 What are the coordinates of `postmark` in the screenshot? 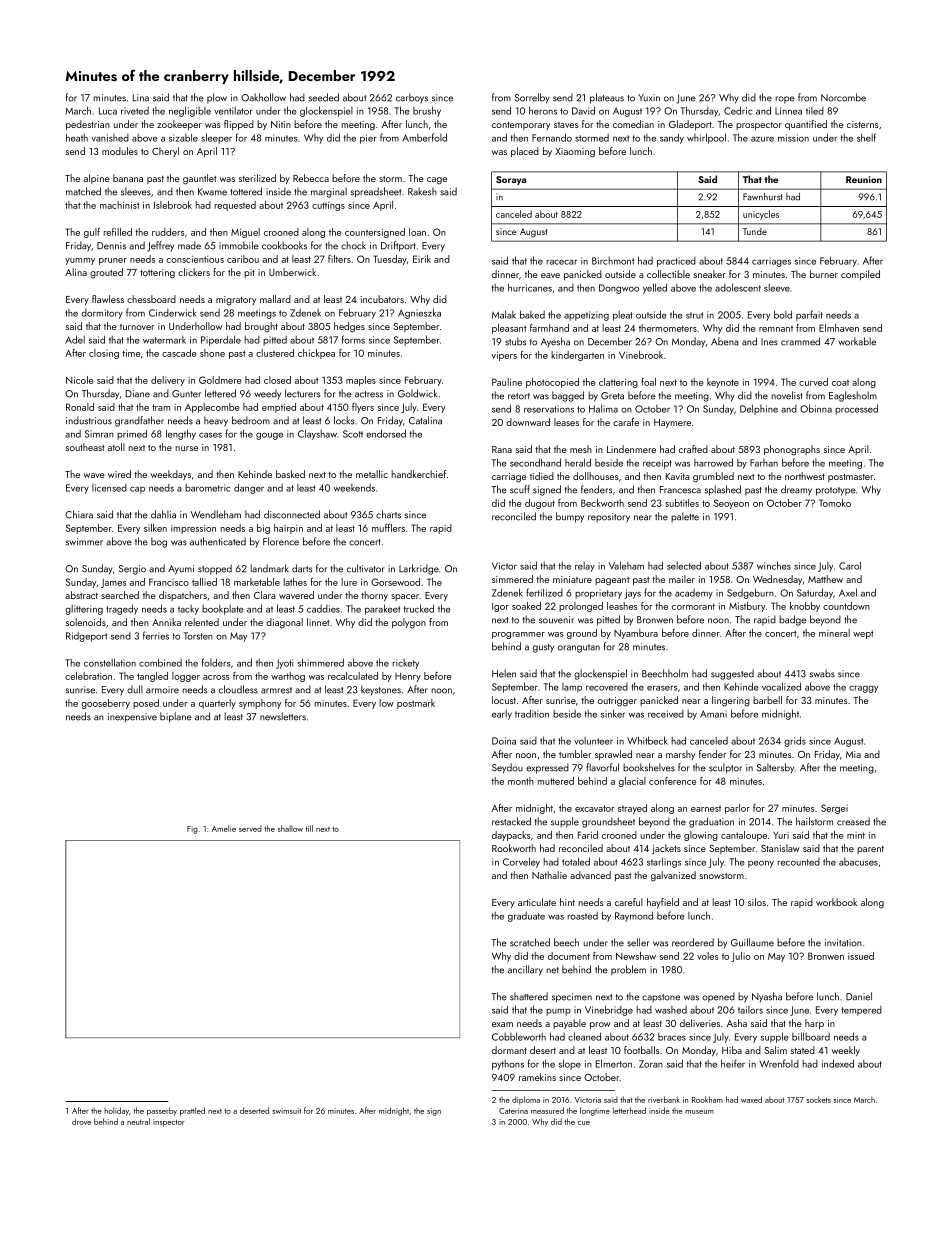 It's located at (416, 704).
